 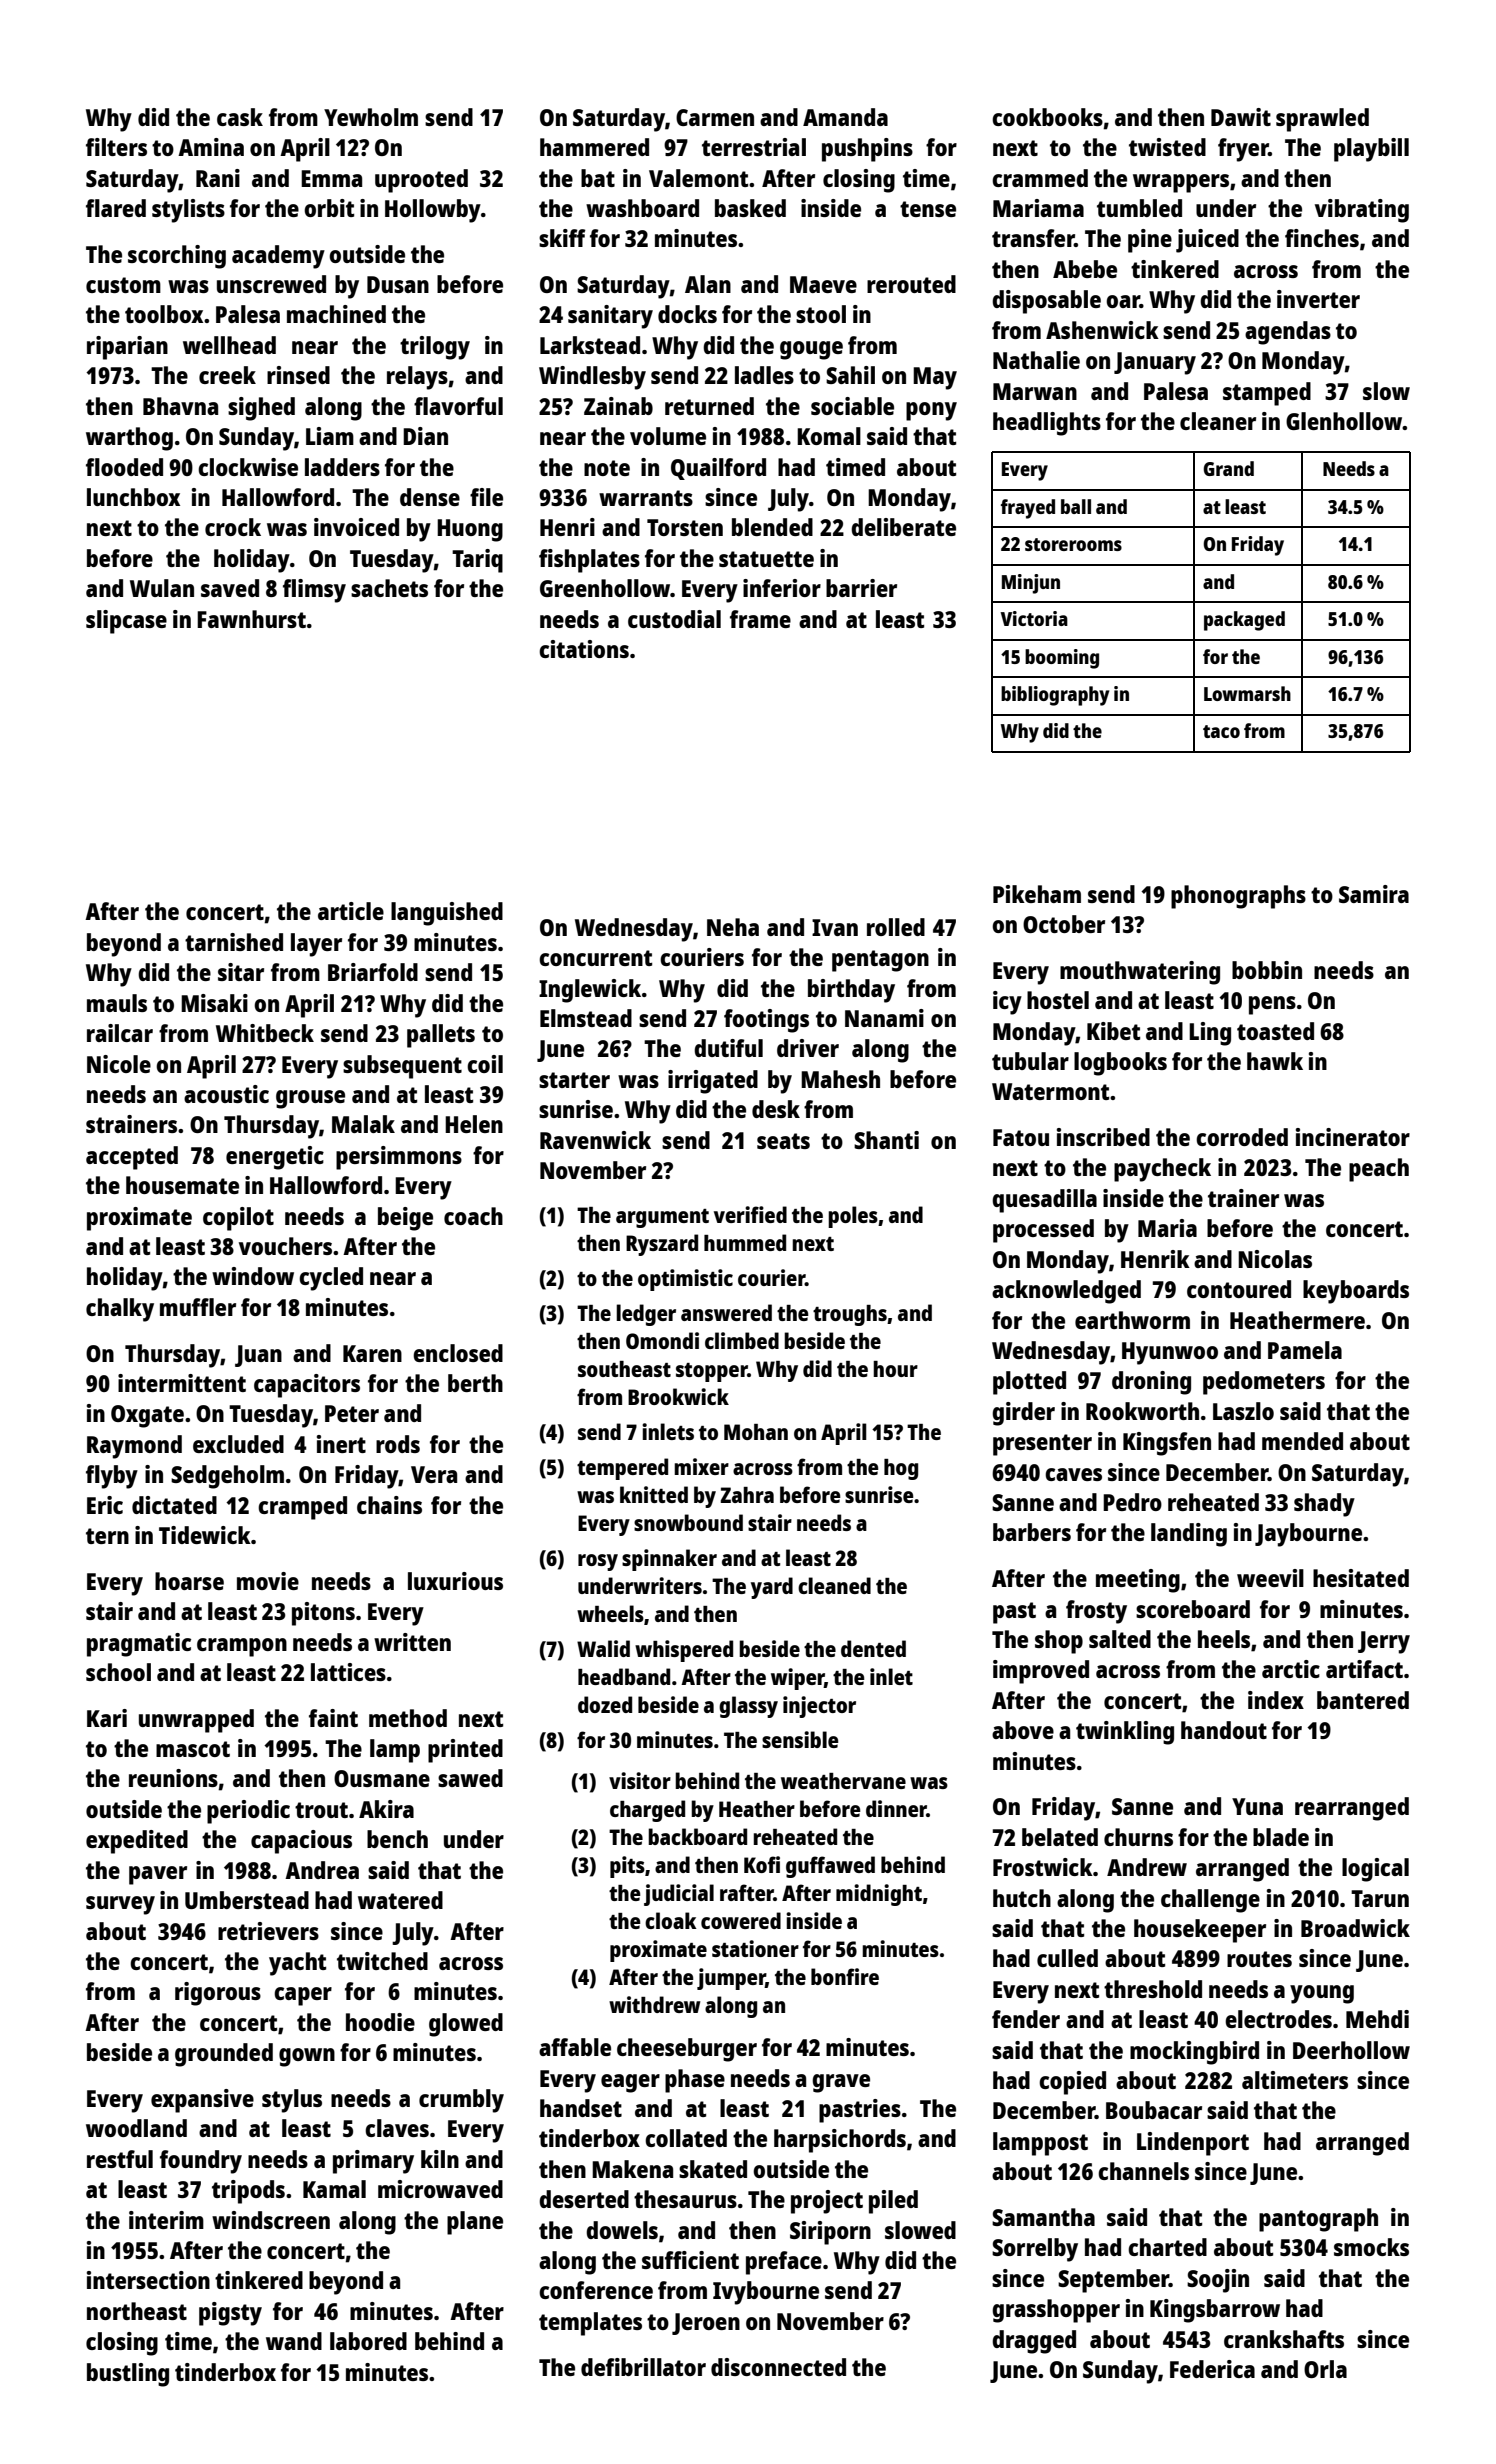 What do you see at coordinates (811, 350) in the document?
I see `gouge` at bounding box center [811, 350].
